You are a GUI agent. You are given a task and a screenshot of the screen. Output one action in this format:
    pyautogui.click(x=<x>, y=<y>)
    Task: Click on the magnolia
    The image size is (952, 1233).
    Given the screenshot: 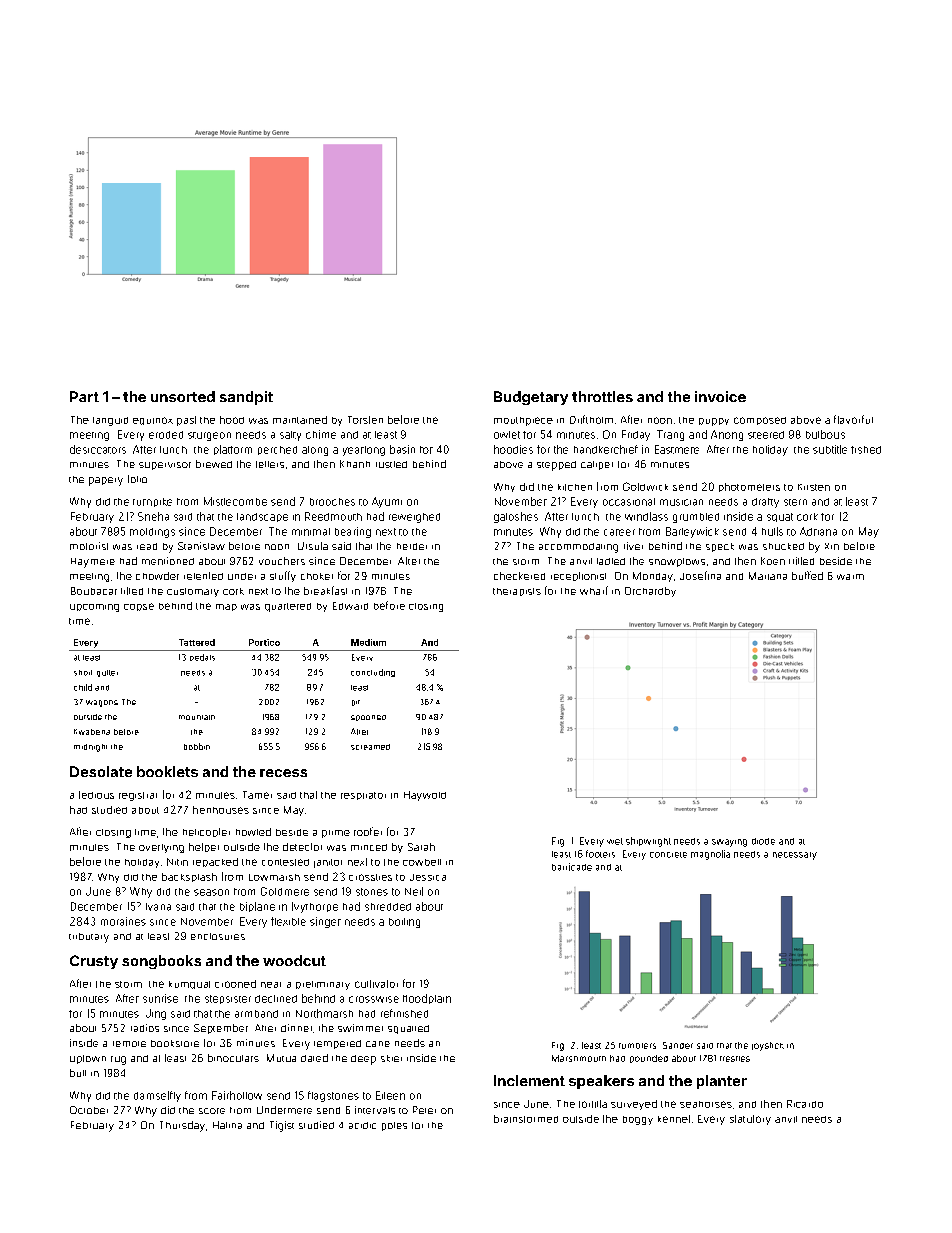 What is the action you would take?
    pyautogui.click(x=710, y=855)
